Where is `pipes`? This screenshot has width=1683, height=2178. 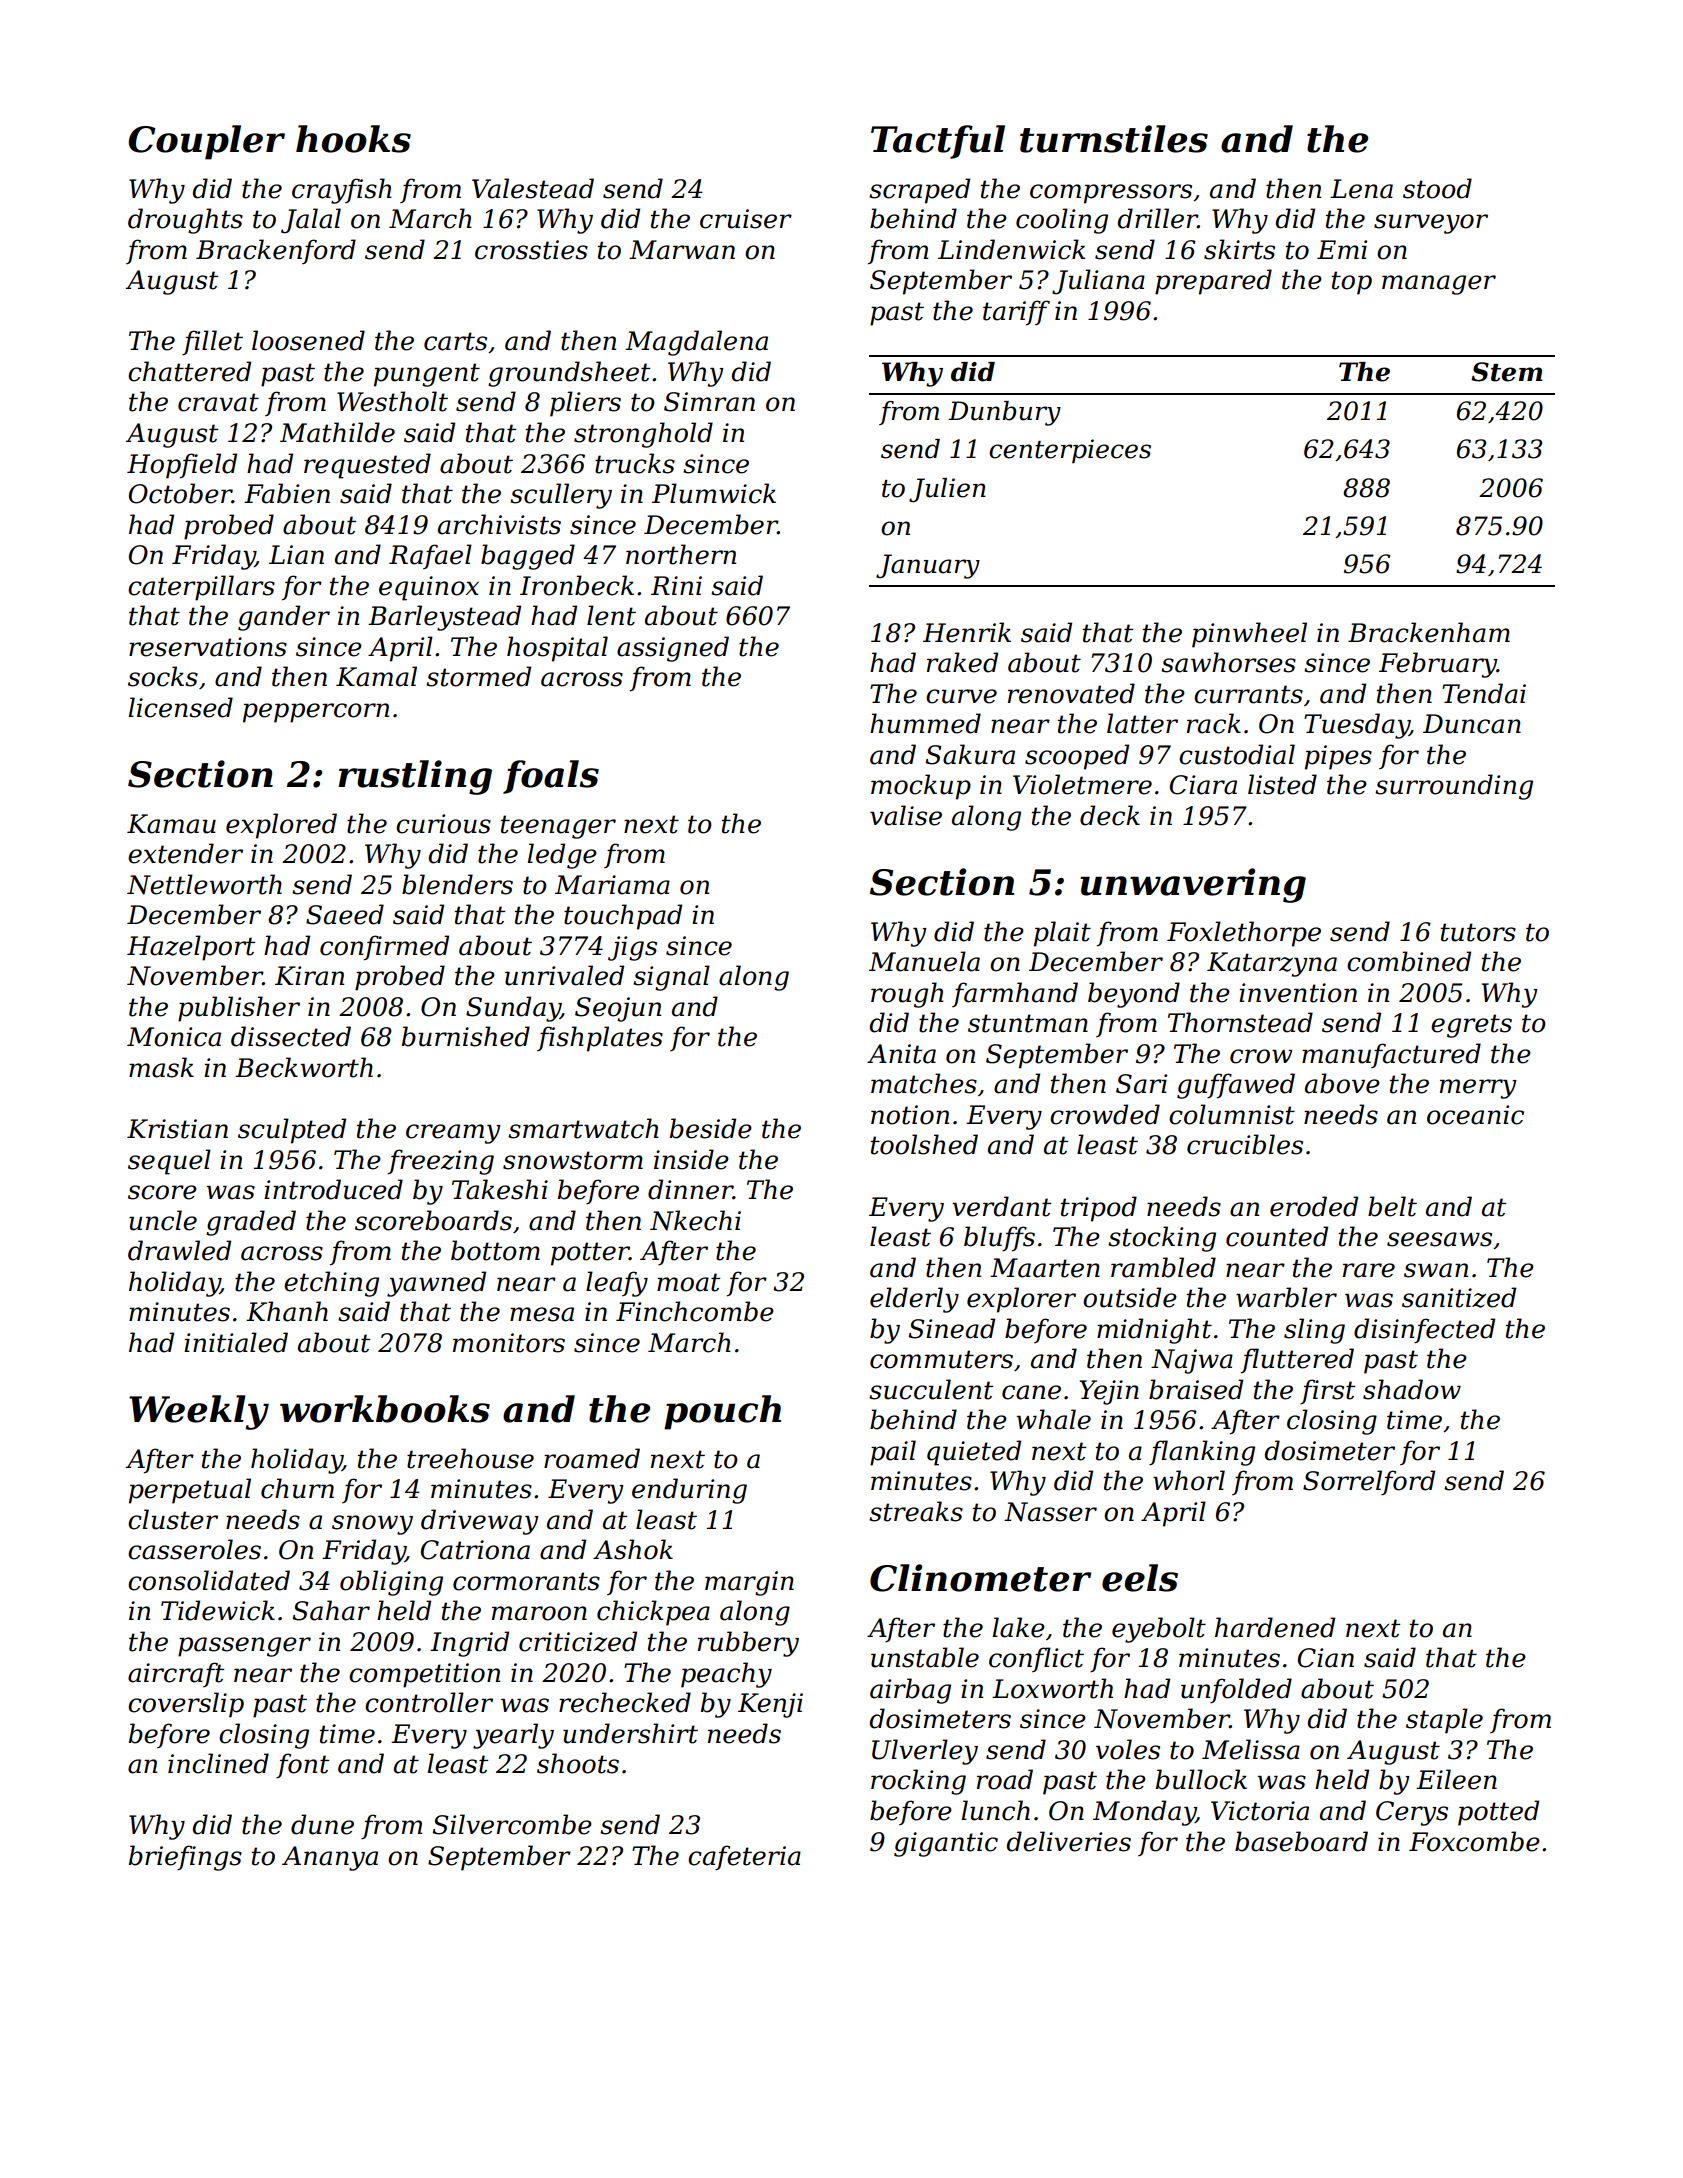 pipes is located at coordinates (1338, 757).
